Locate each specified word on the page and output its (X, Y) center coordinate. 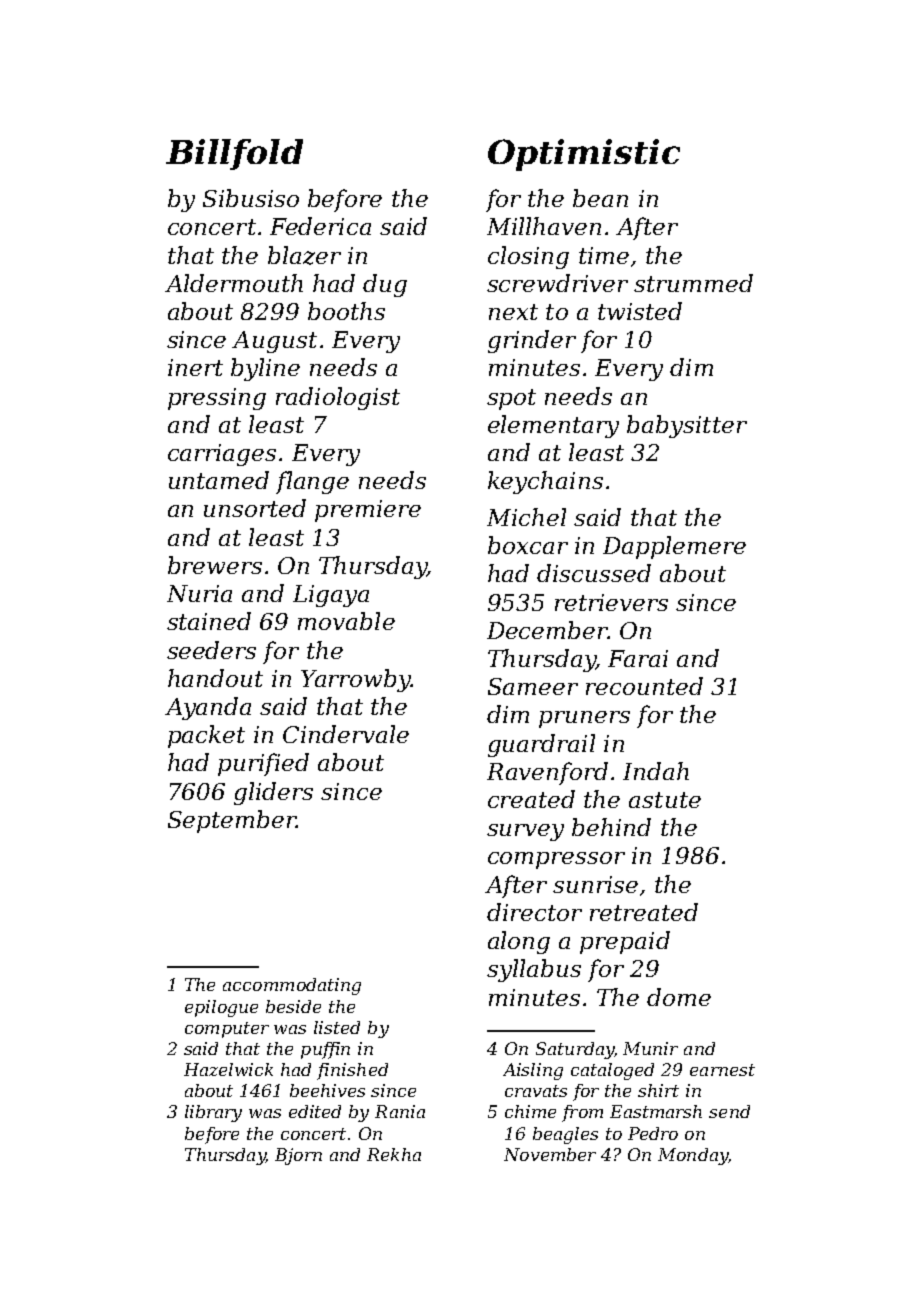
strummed (693, 283)
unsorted (255, 508)
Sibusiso (251, 198)
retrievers (611, 602)
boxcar (528, 545)
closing (528, 257)
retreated (644, 912)
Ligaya (331, 596)
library (213, 1113)
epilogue (221, 1008)
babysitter (687, 426)
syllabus (534, 970)
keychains (545, 482)
